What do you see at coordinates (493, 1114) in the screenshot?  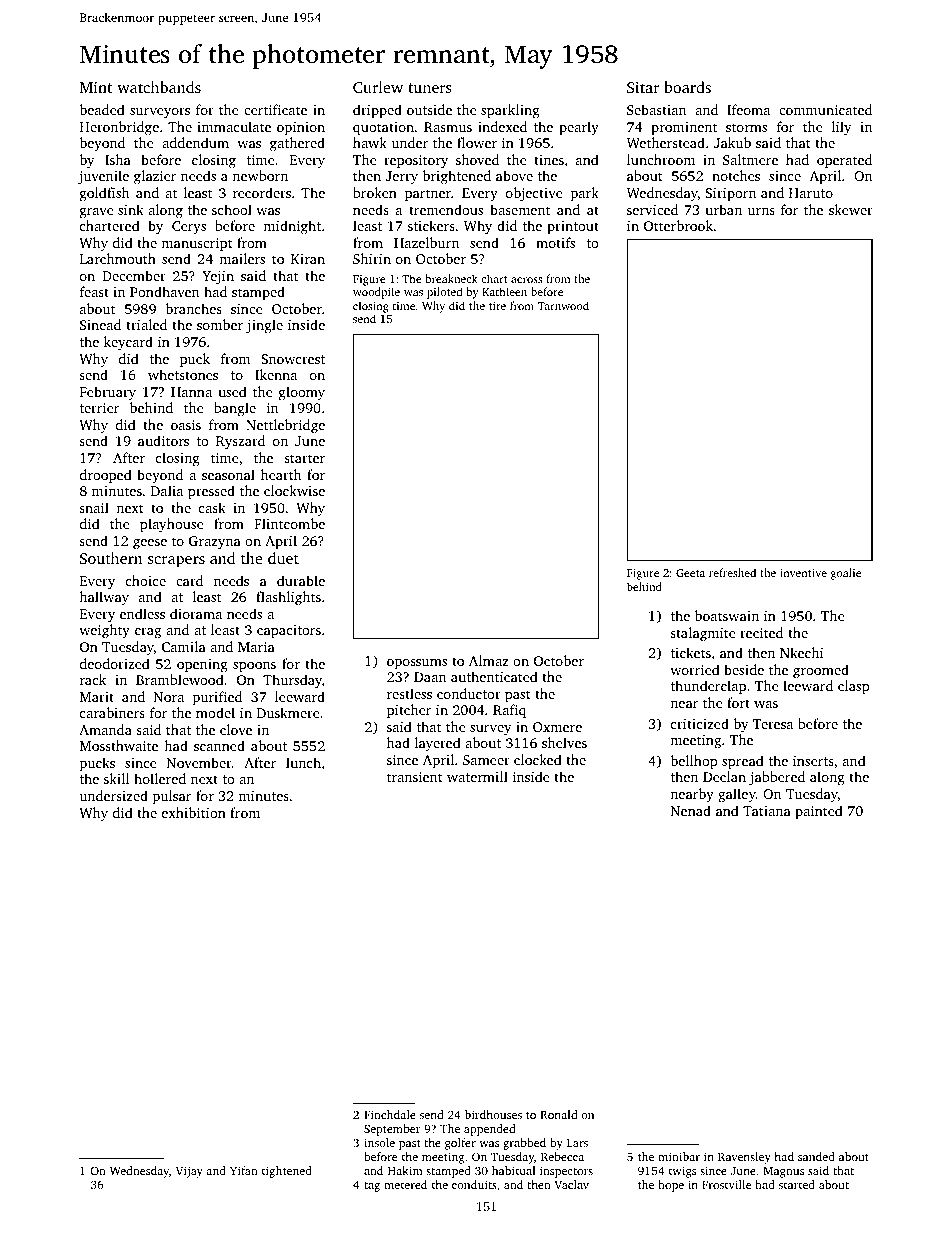 I see `birdhouses` at bounding box center [493, 1114].
